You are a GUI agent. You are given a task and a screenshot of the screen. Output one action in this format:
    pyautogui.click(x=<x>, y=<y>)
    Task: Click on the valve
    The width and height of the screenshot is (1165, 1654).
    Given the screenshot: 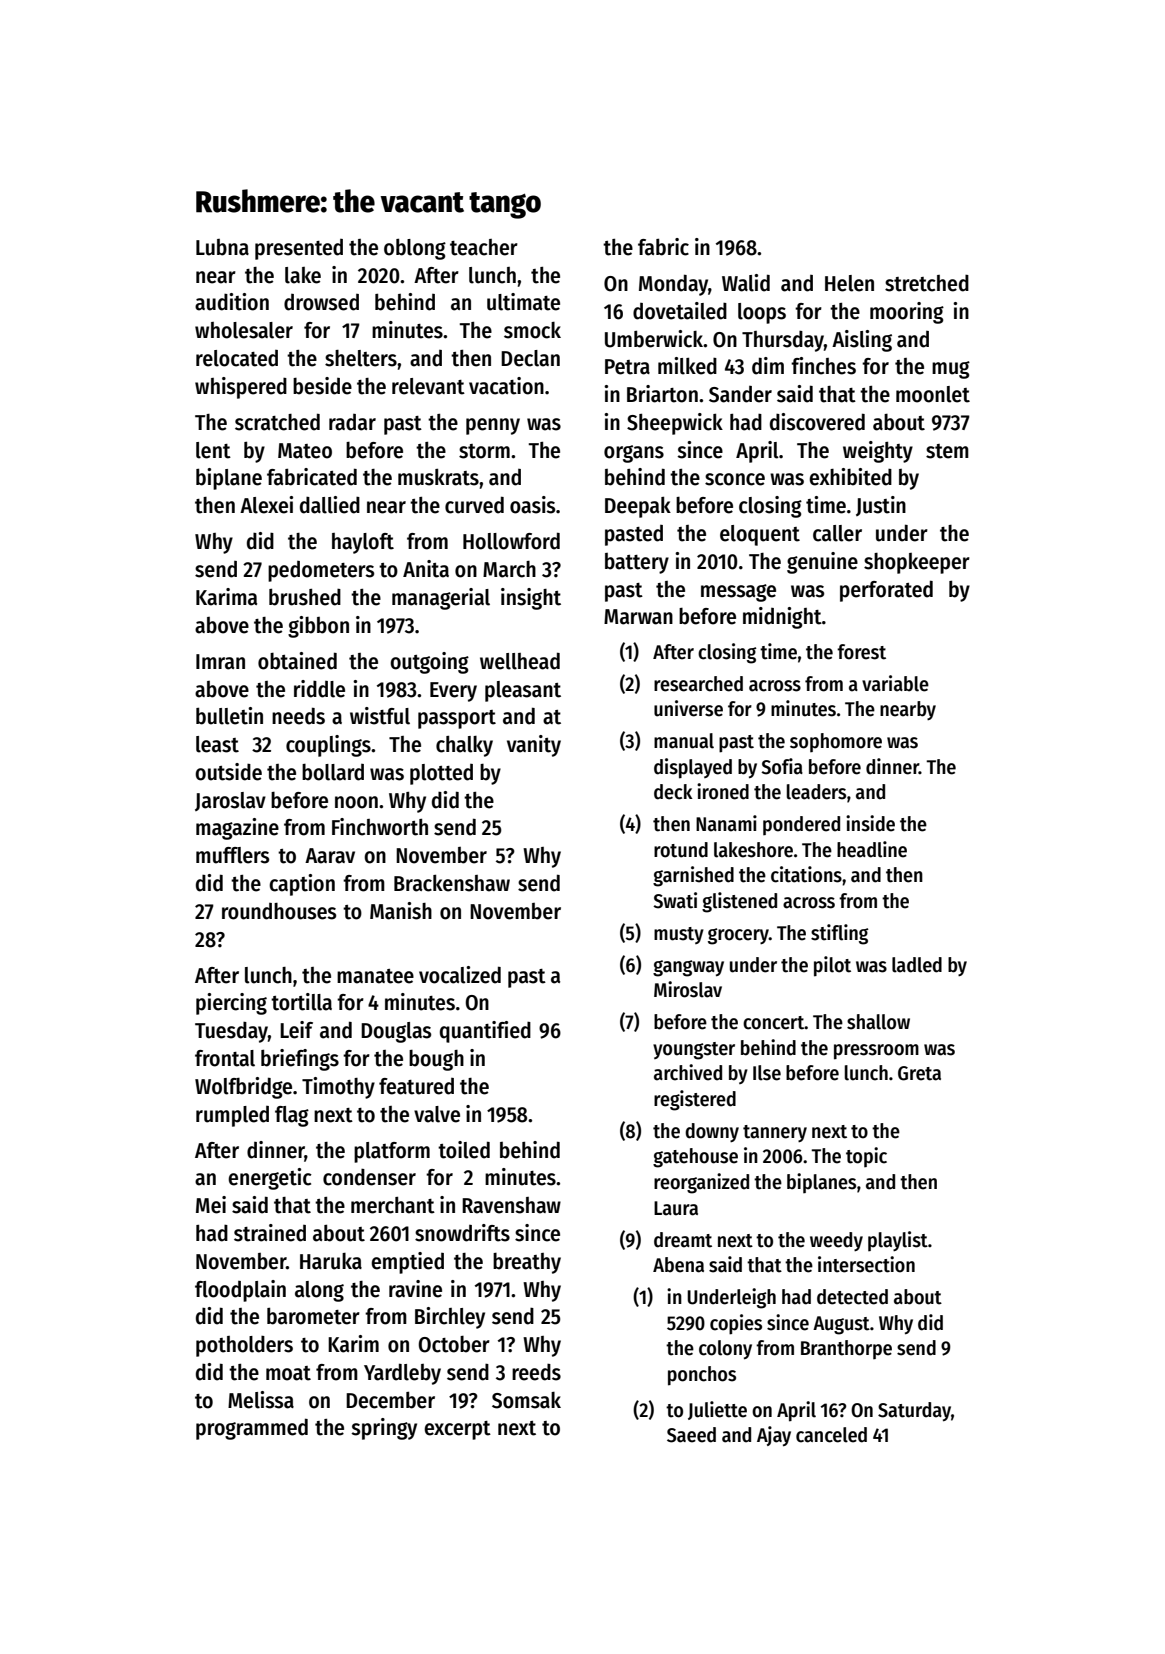 What is the action you would take?
    pyautogui.click(x=437, y=1114)
